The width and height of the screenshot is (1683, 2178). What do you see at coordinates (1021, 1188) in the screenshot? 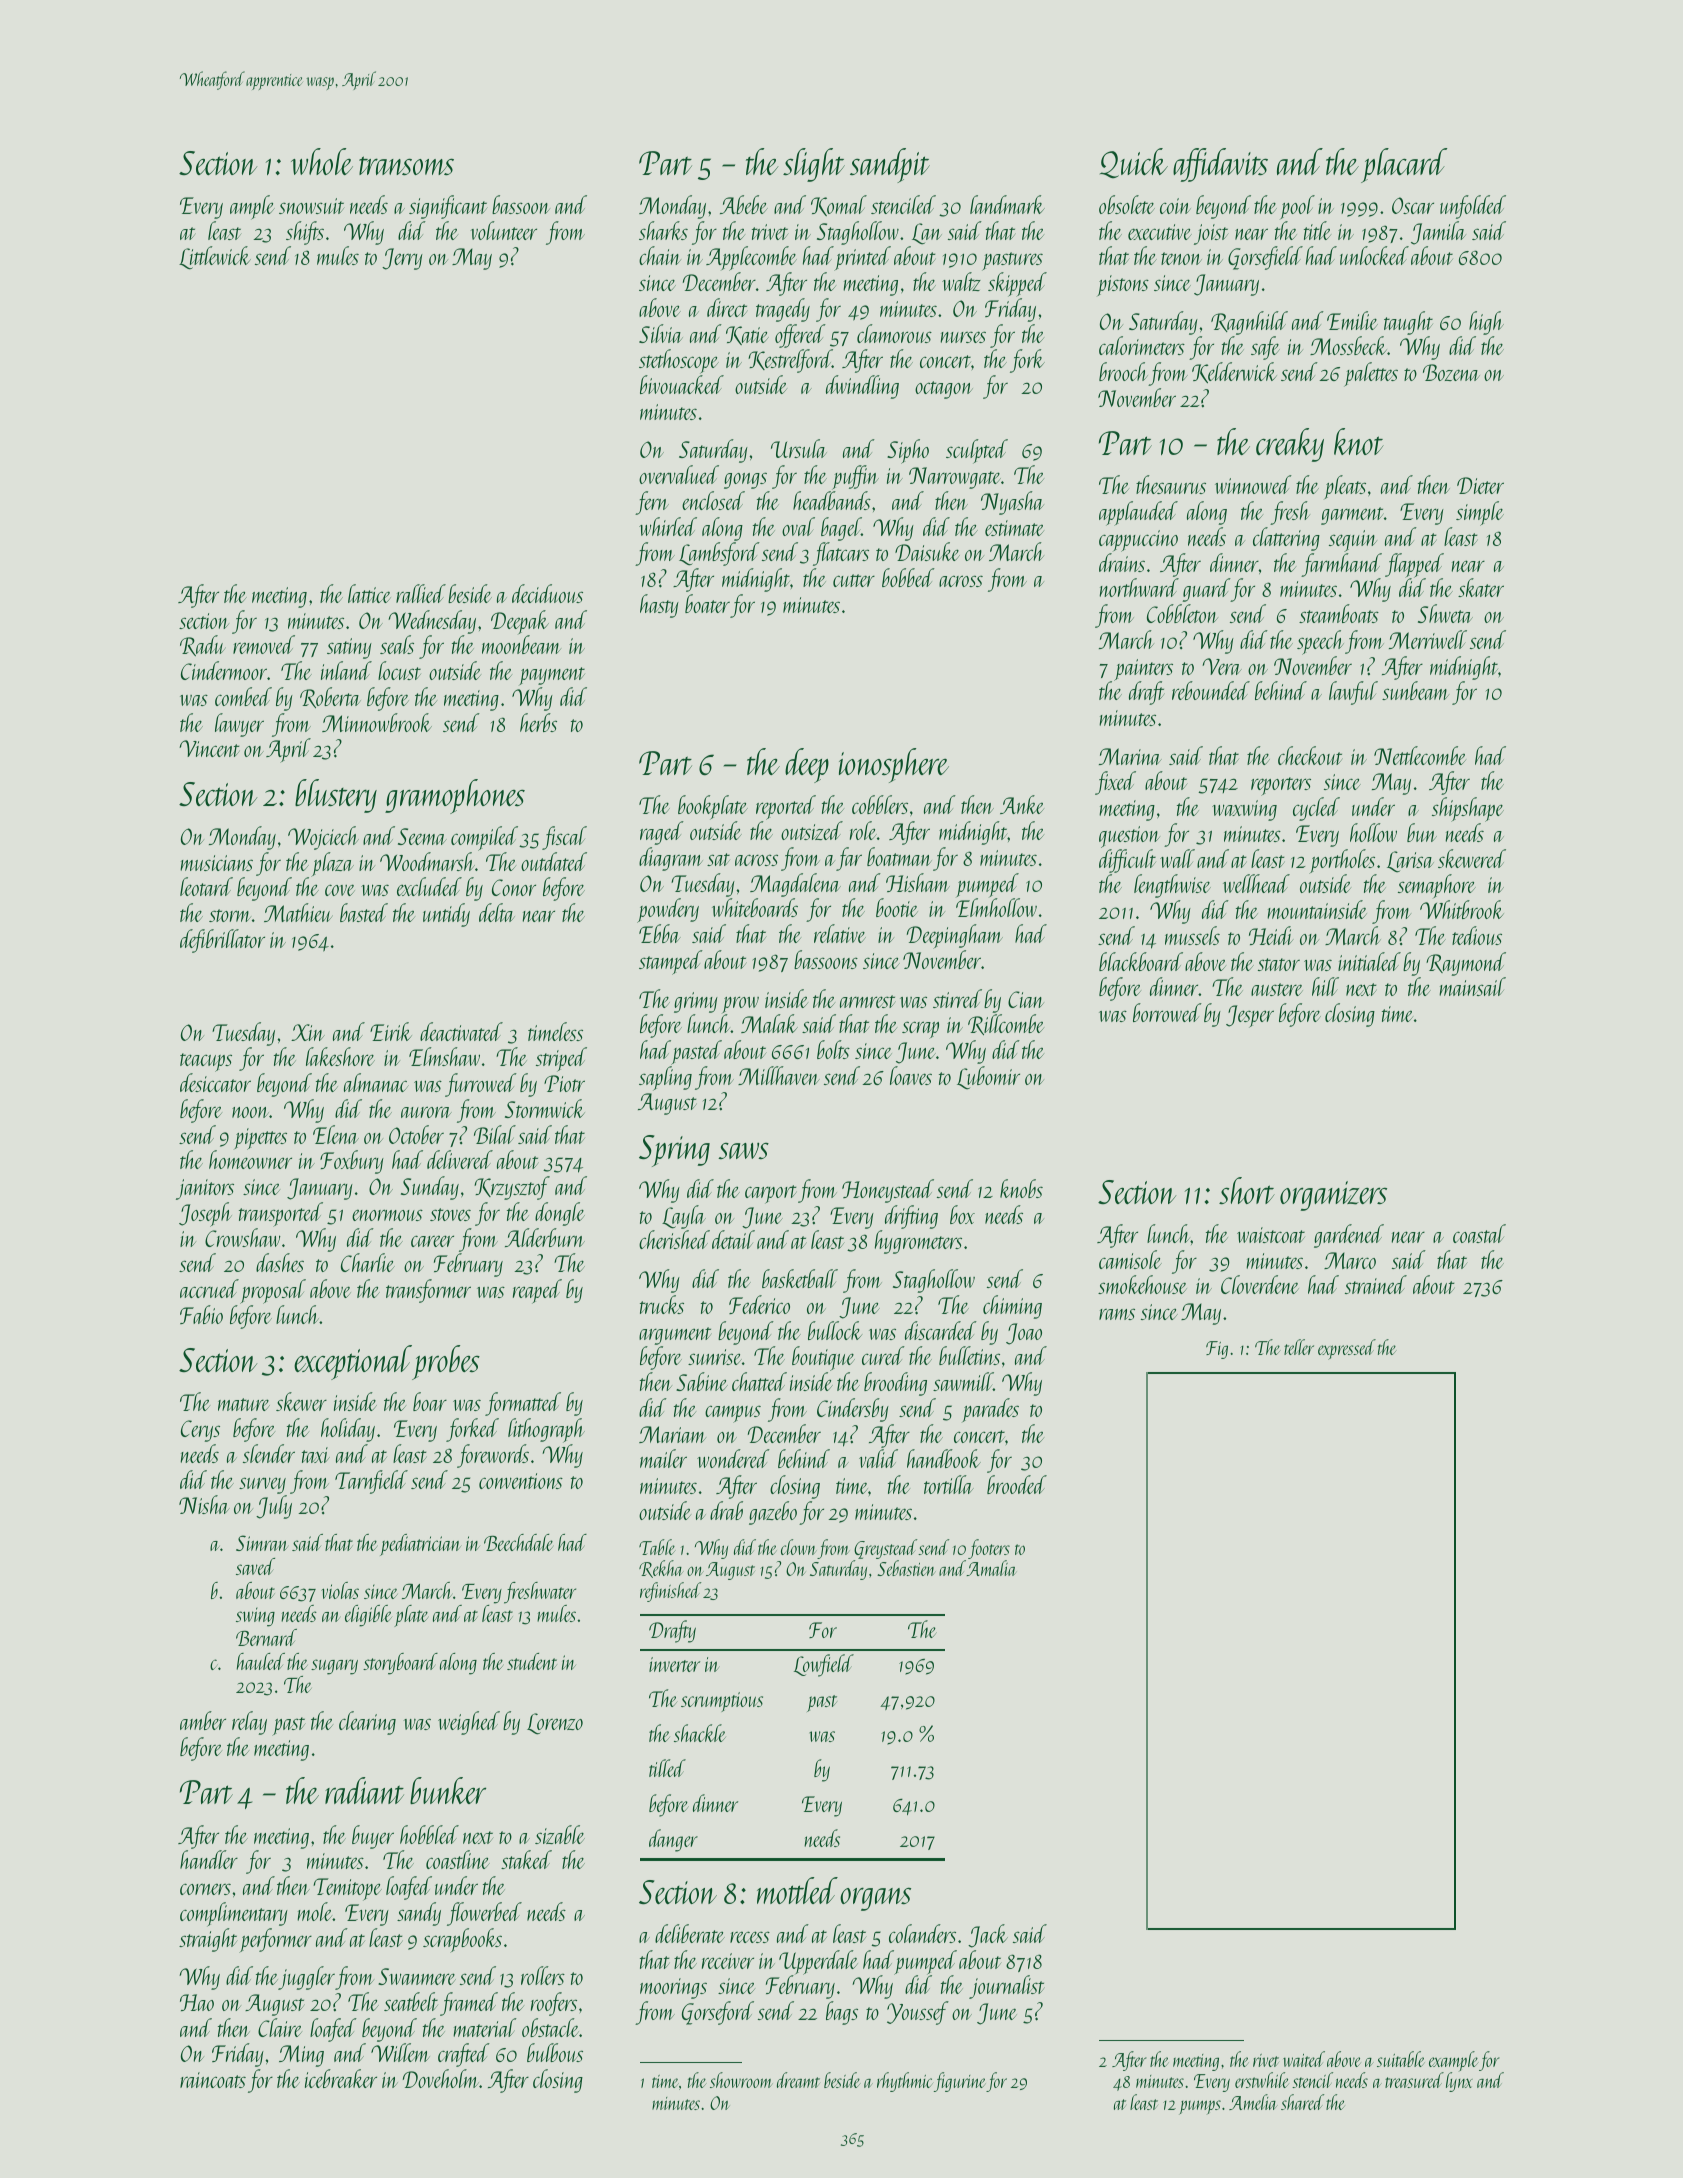
I see `knobs` at bounding box center [1021, 1188].
